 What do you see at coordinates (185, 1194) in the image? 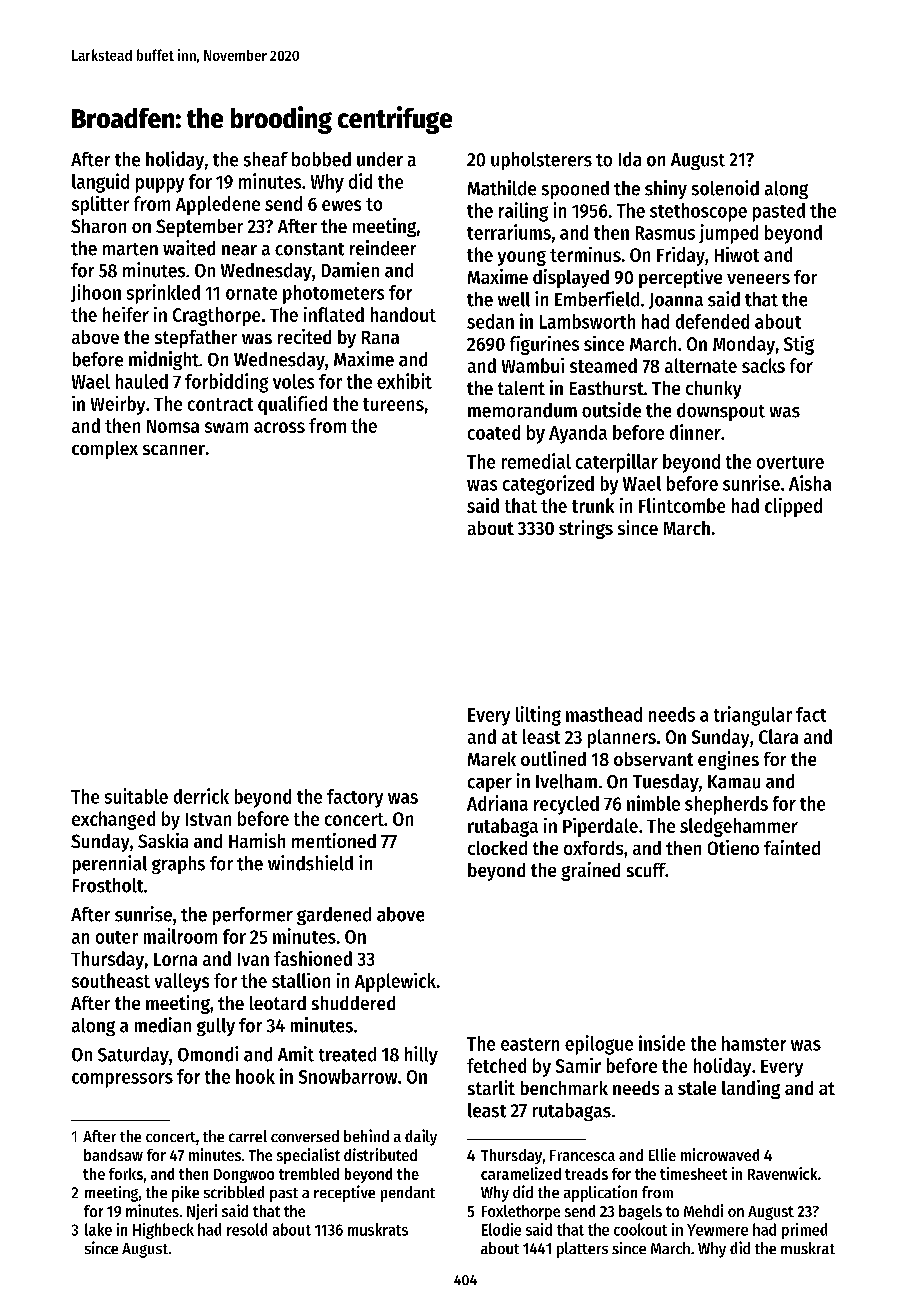
I see `pike` at bounding box center [185, 1194].
